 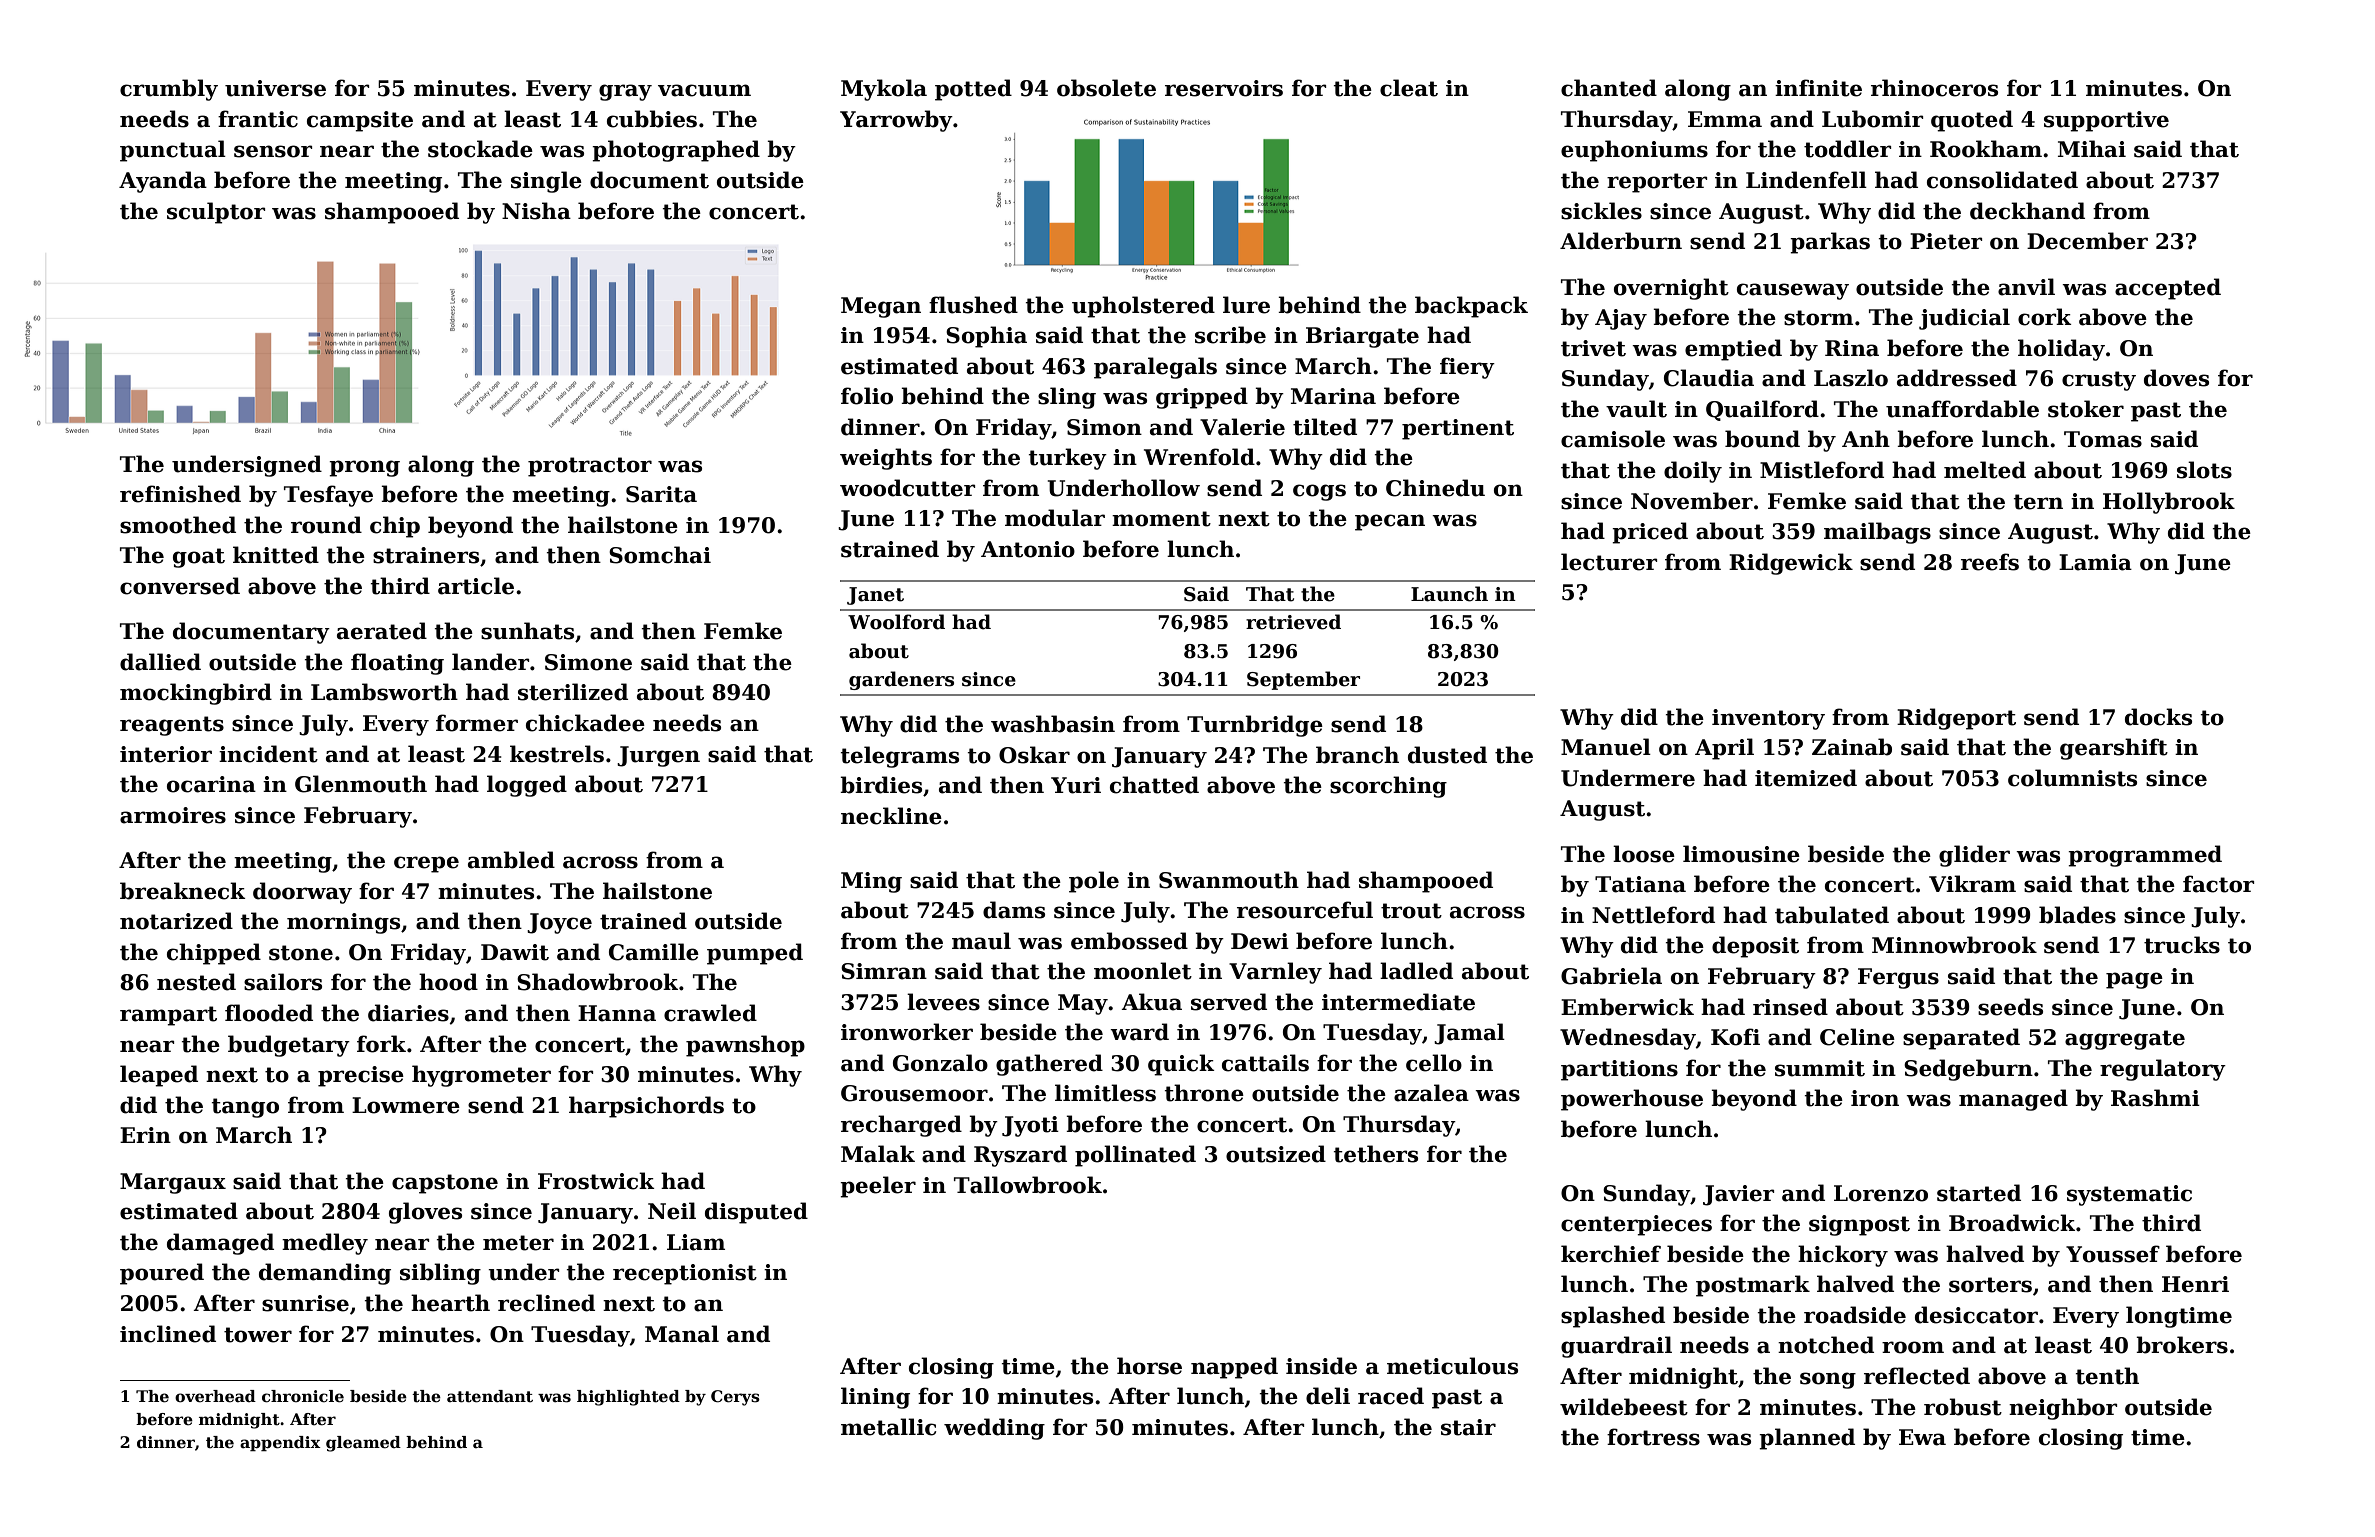 What do you see at coordinates (1606, 747) in the screenshot?
I see `Manuel` at bounding box center [1606, 747].
